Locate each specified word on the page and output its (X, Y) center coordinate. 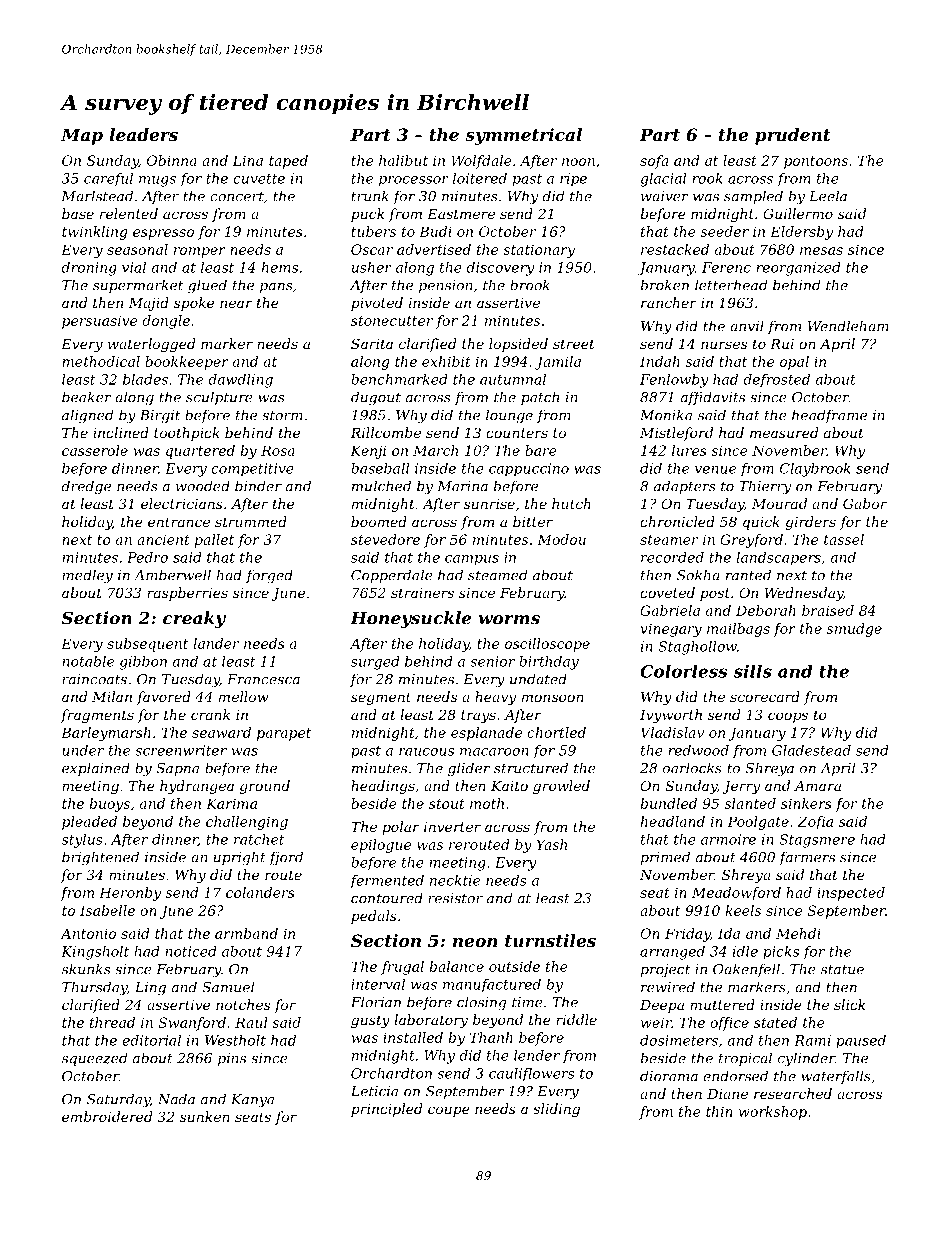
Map (82, 136)
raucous (426, 752)
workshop (773, 1113)
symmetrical (523, 136)
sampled (753, 197)
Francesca (263, 679)
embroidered (107, 1116)
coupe (449, 1111)
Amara (817, 786)
